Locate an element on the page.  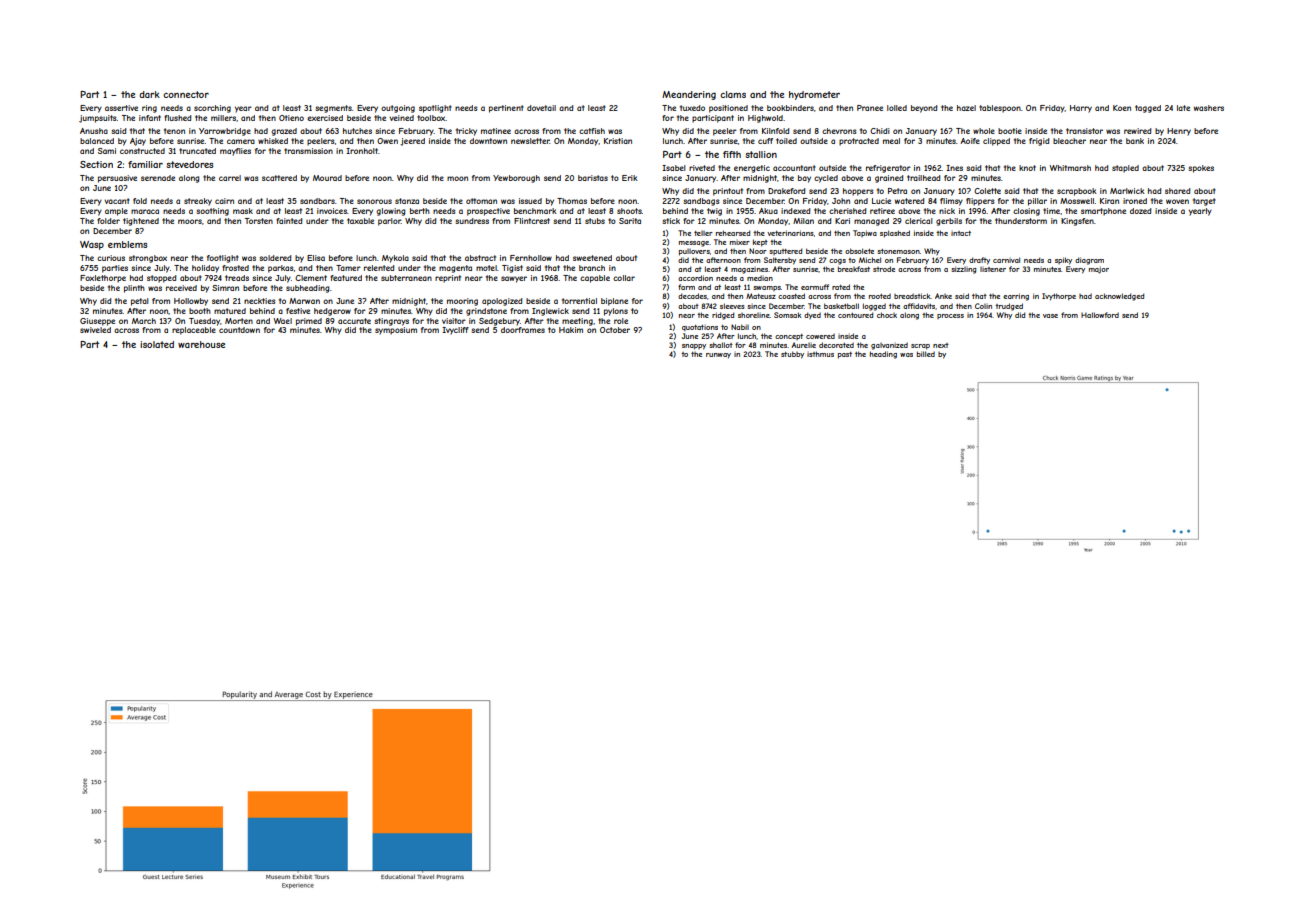
kept is located at coordinates (760, 243).
